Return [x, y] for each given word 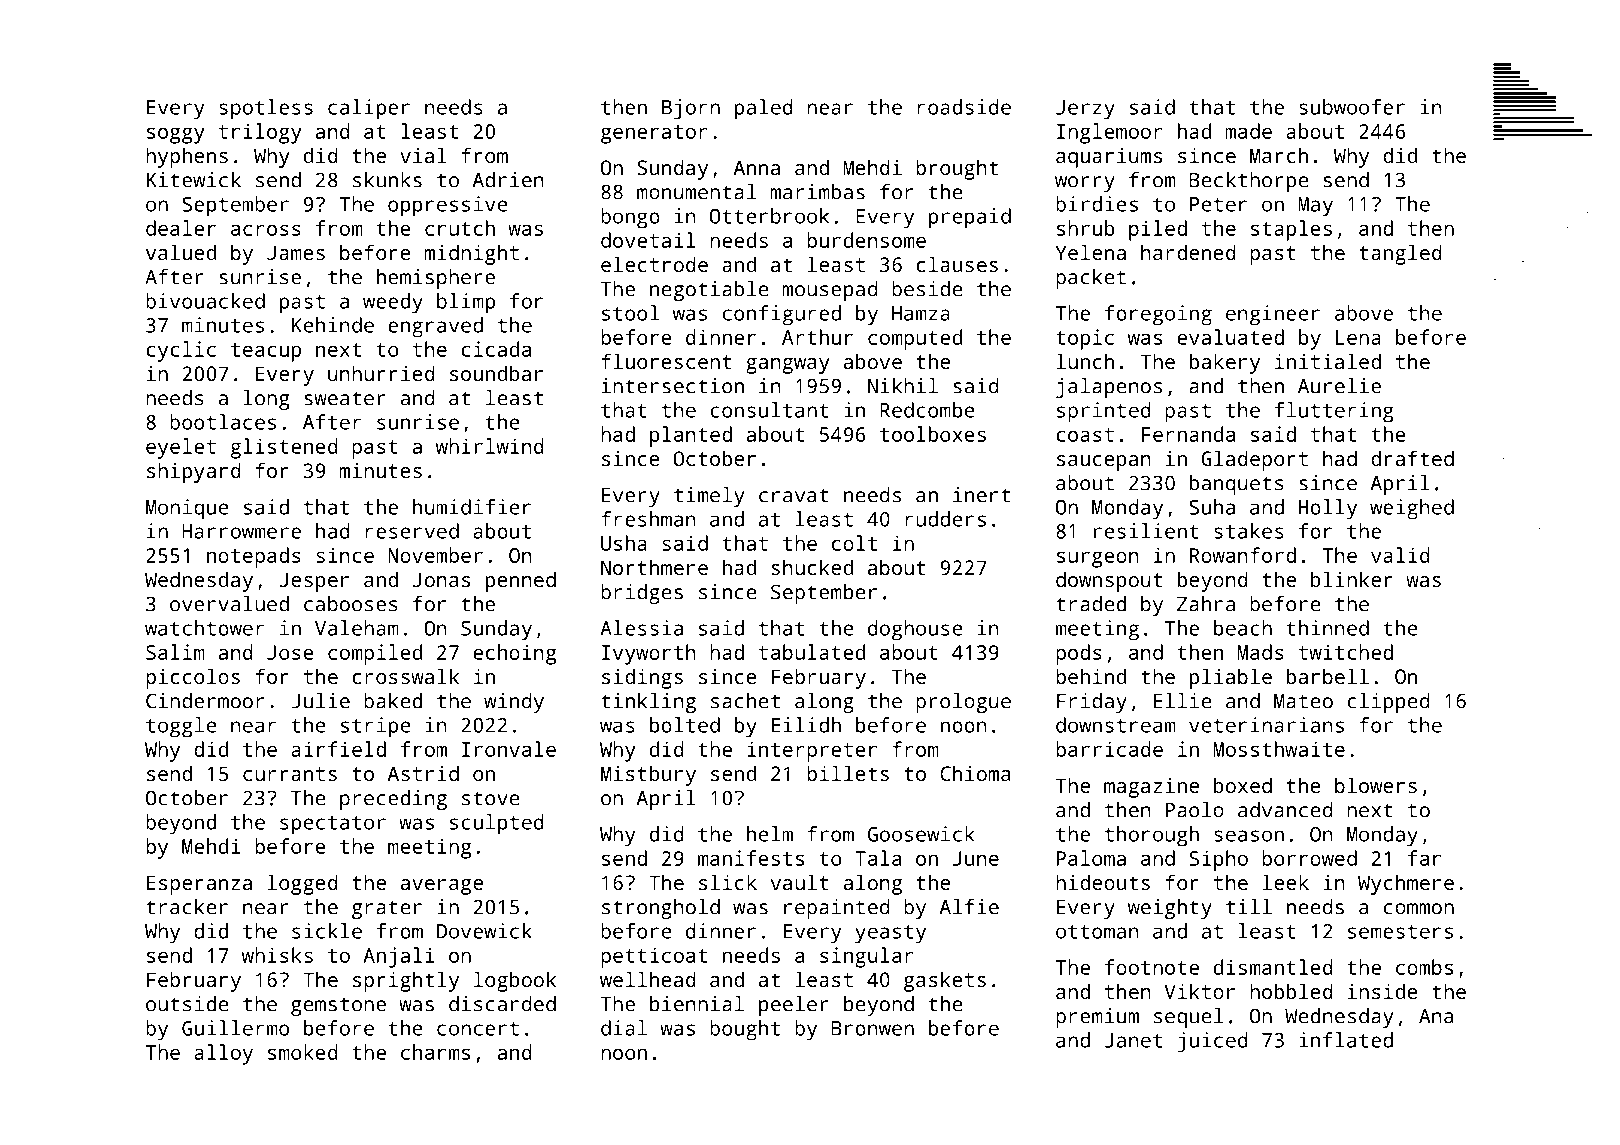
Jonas [441, 579]
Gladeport [1254, 460]
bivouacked [205, 301]
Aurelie [1339, 386]
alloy [223, 1054]
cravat [794, 495]
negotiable [709, 291]
